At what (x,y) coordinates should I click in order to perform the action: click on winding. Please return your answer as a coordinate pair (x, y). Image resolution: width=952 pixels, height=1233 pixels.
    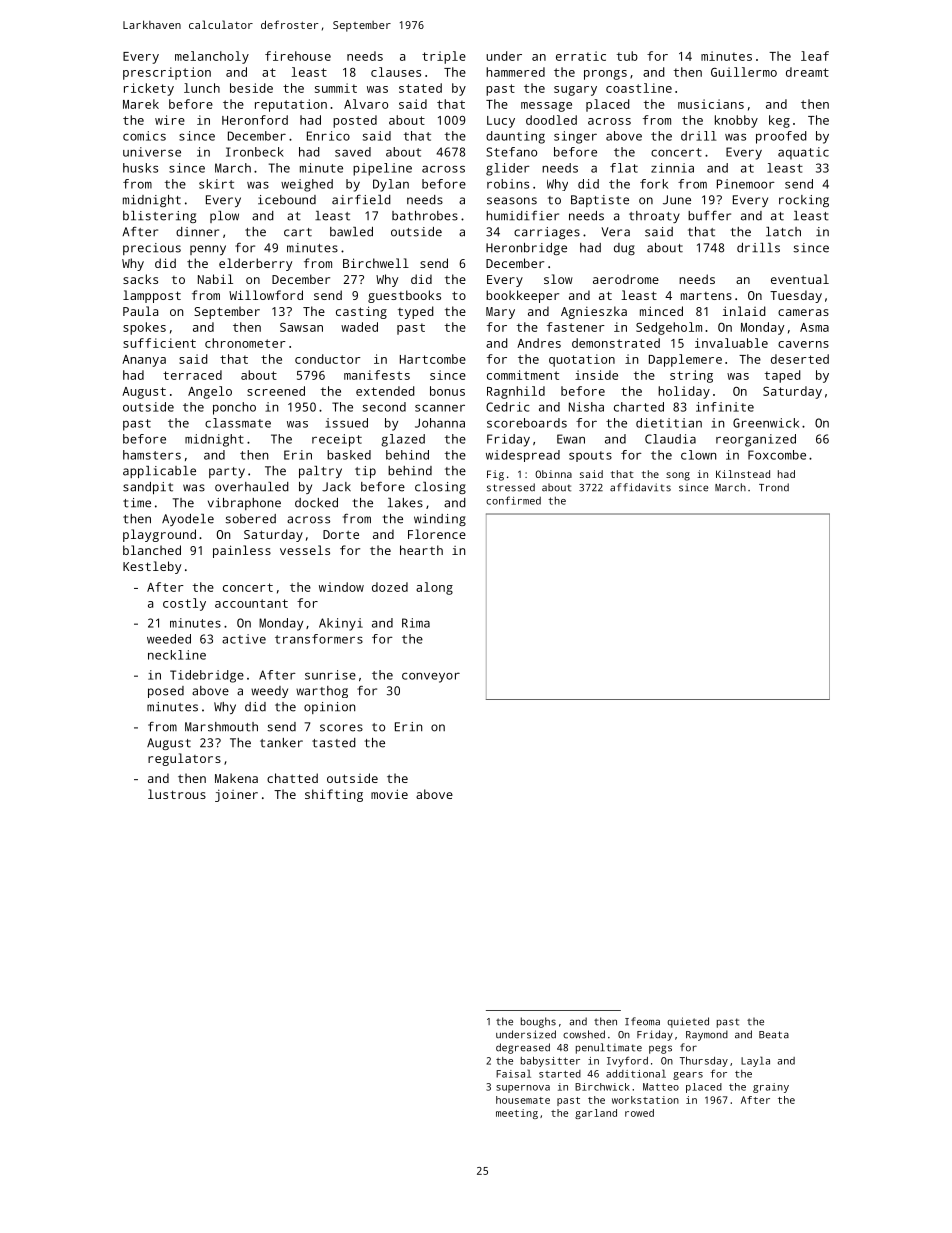
    Looking at the image, I should click on (440, 520).
